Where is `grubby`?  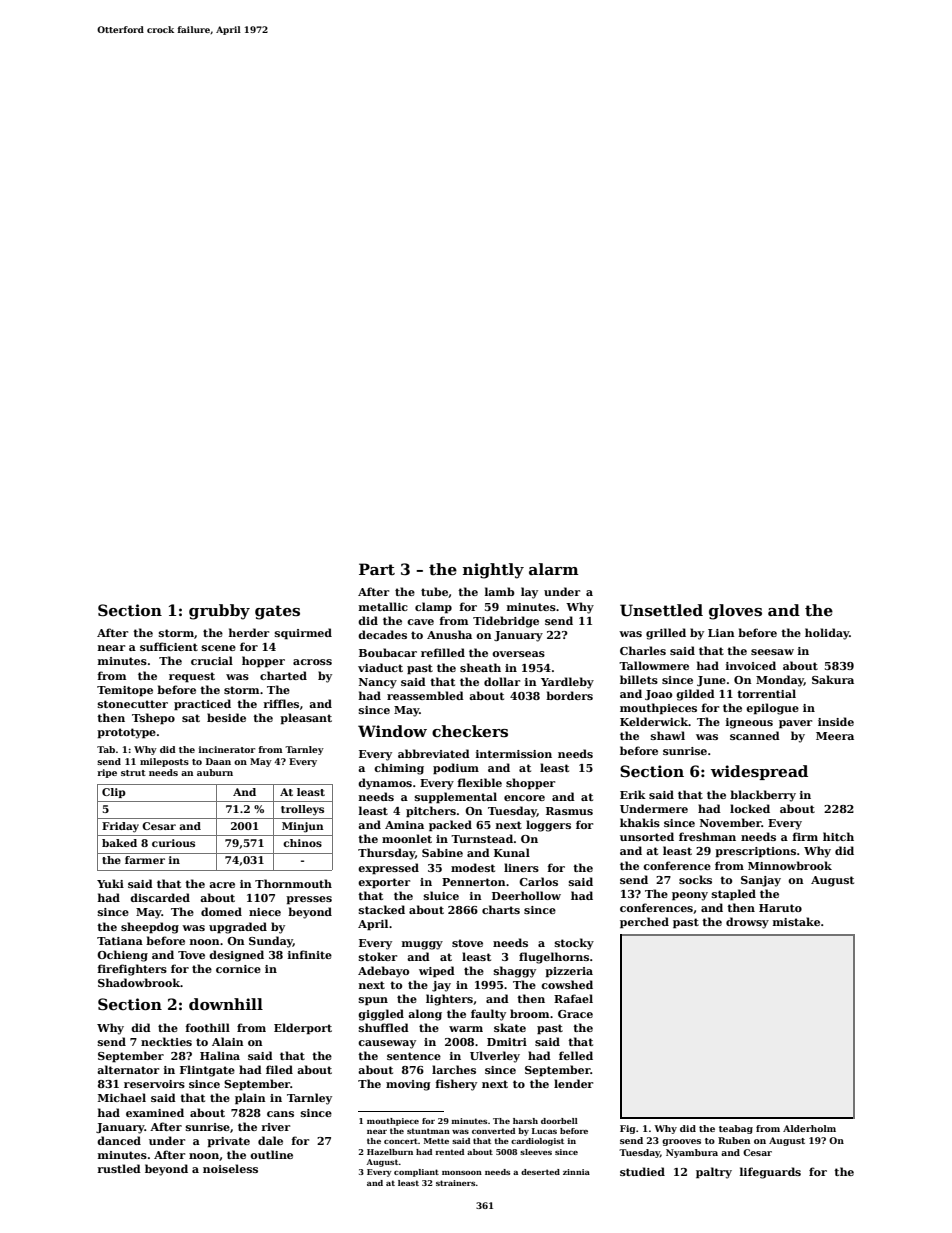 grubby is located at coordinates (219, 612).
